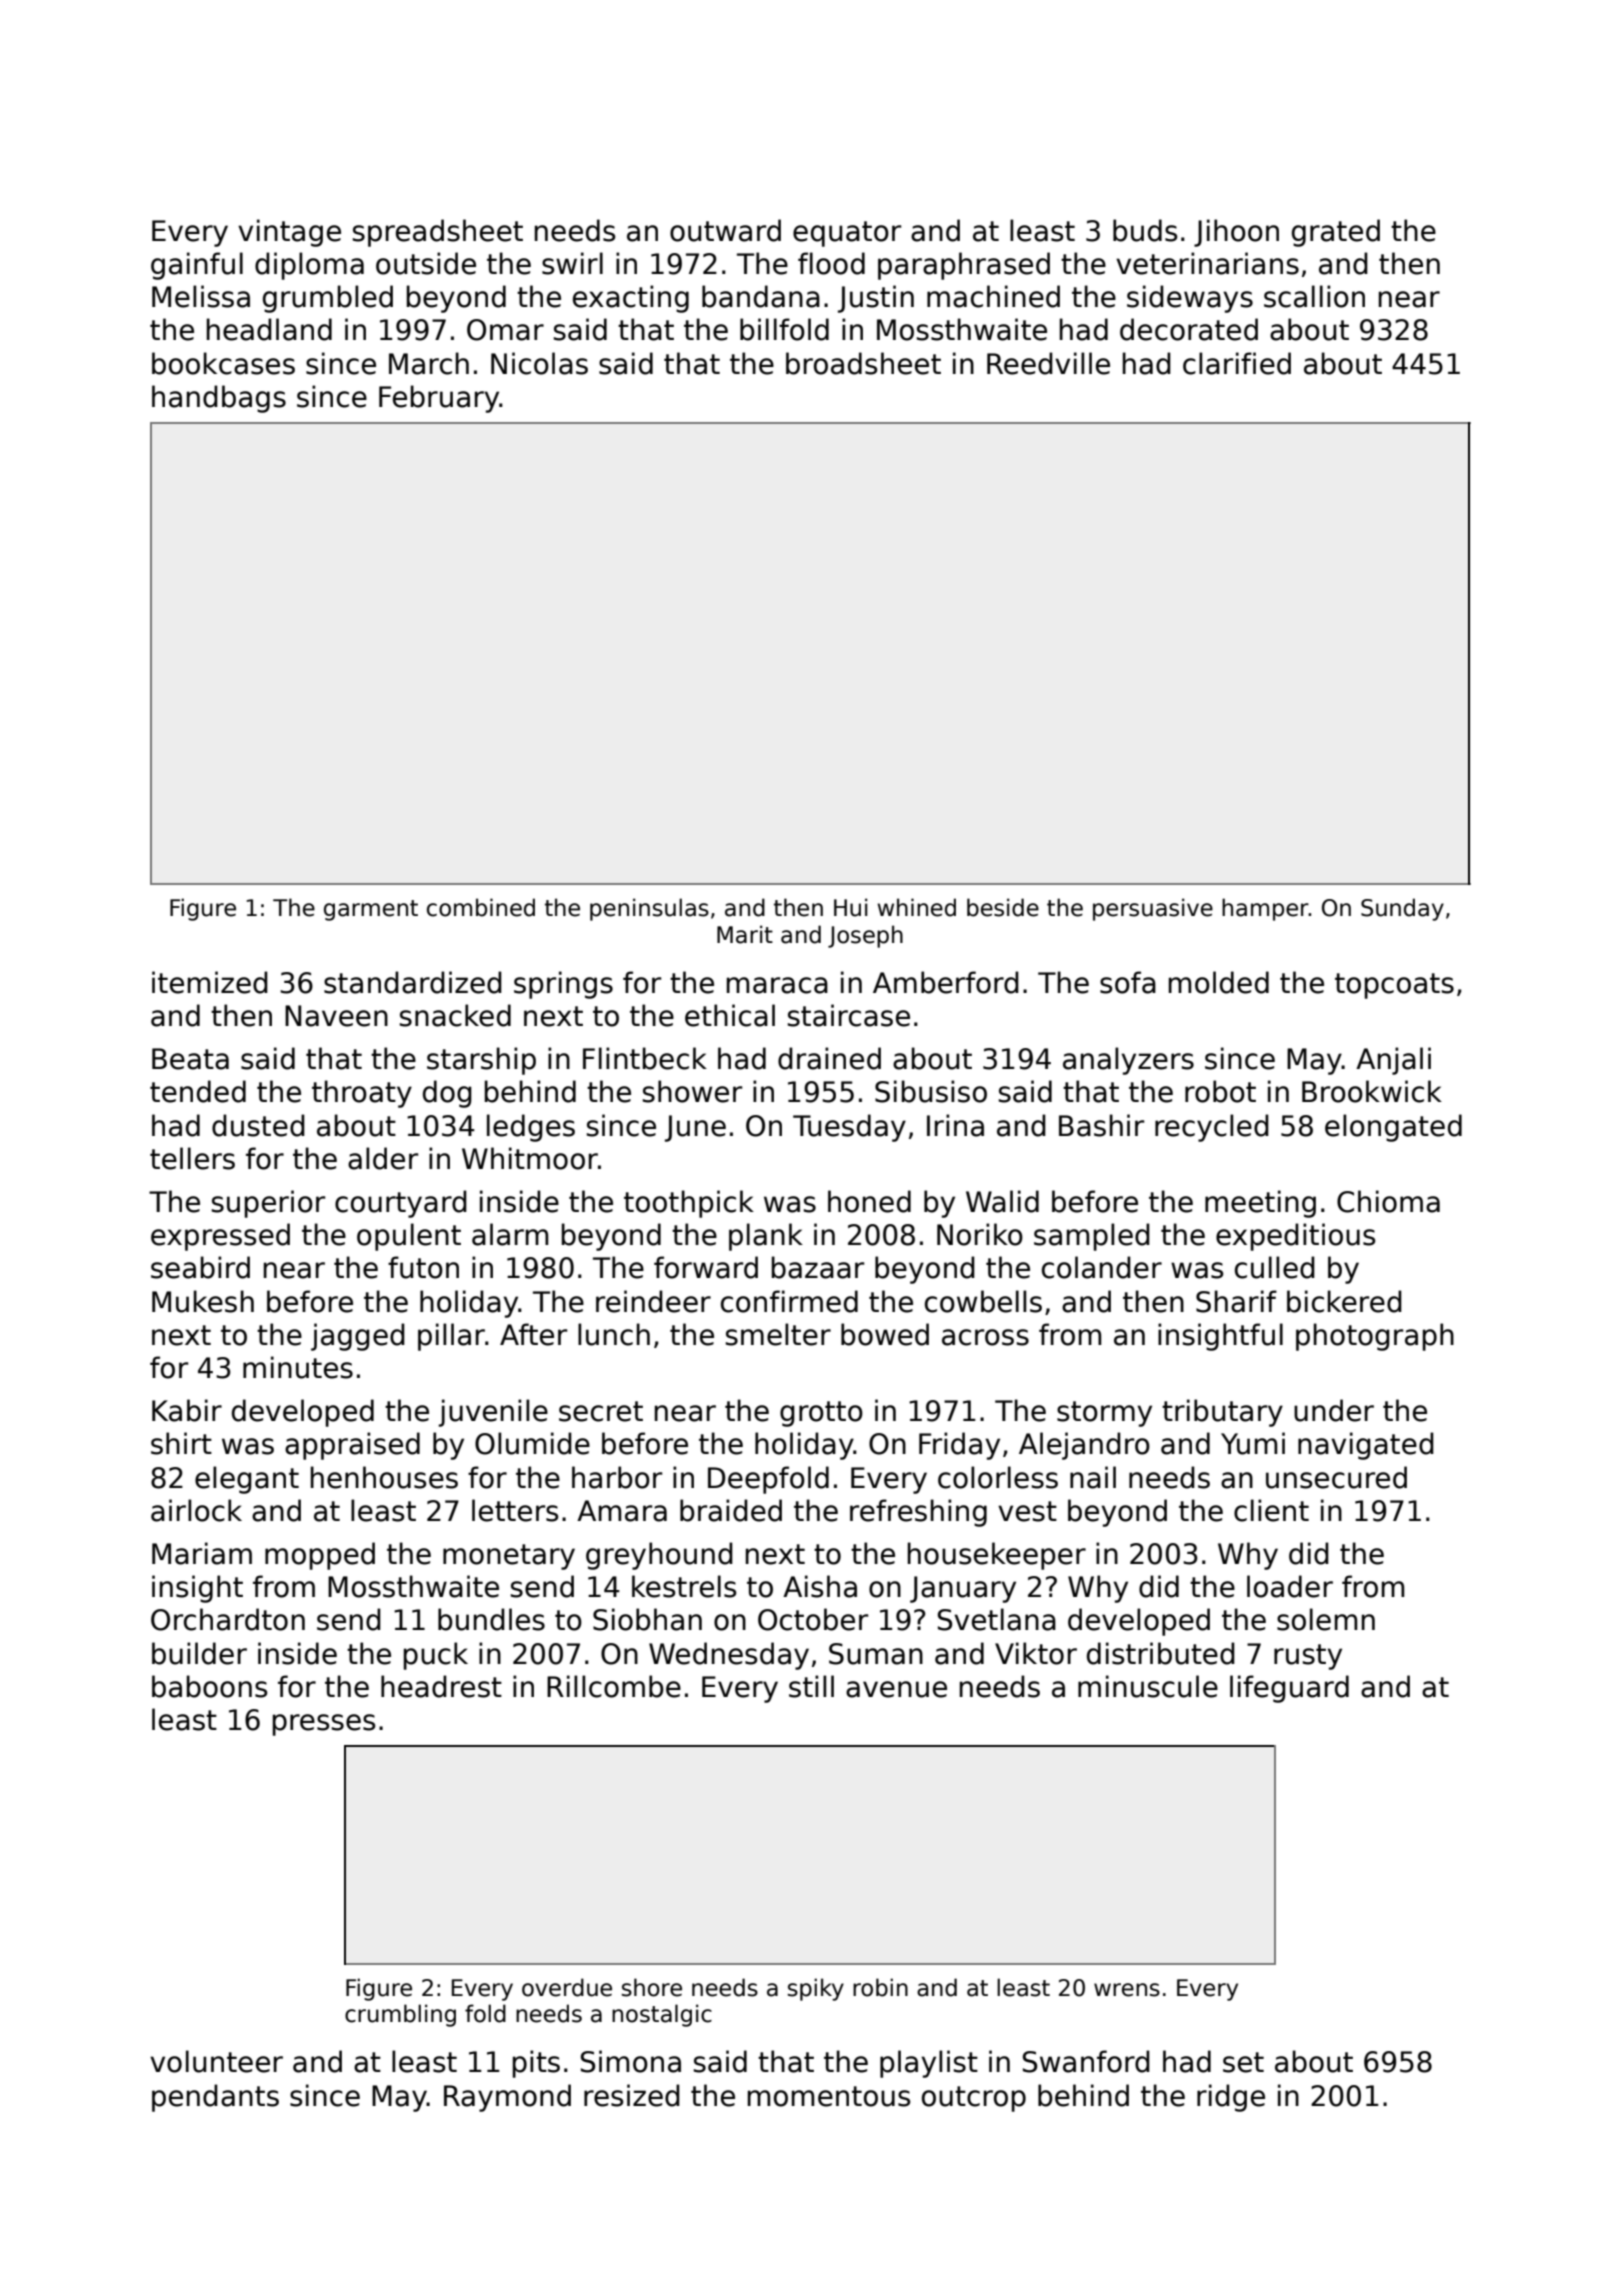 The width and height of the screenshot is (1620, 2292). I want to click on Hui, so click(851, 907).
